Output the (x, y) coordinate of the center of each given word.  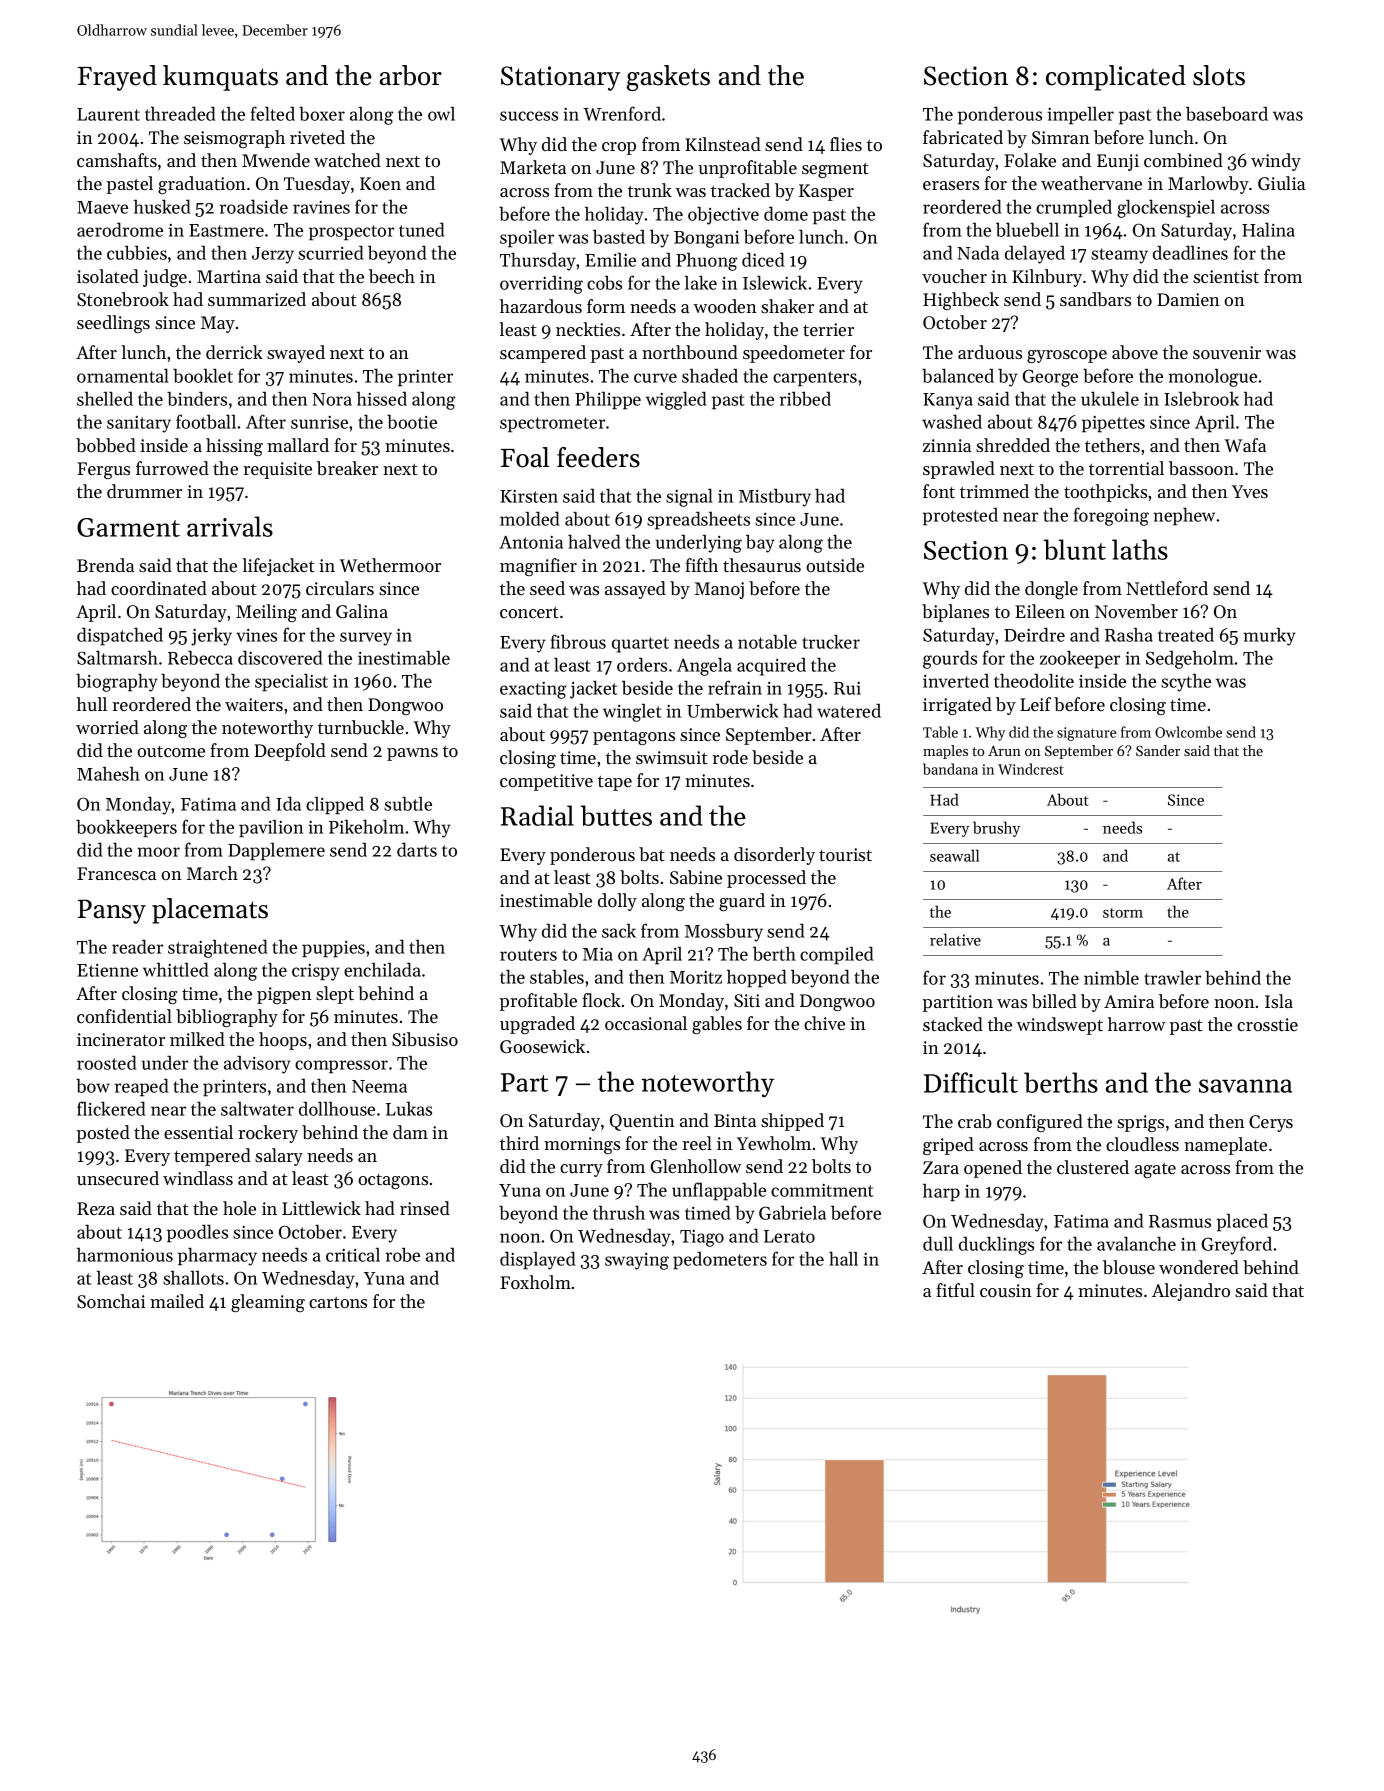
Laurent (108, 114)
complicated (1116, 78)
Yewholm (774, 1143)
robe (403, 1255)
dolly (617, 902)
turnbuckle (361, 727)
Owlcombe (1188, 732)
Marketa (533, 167)
